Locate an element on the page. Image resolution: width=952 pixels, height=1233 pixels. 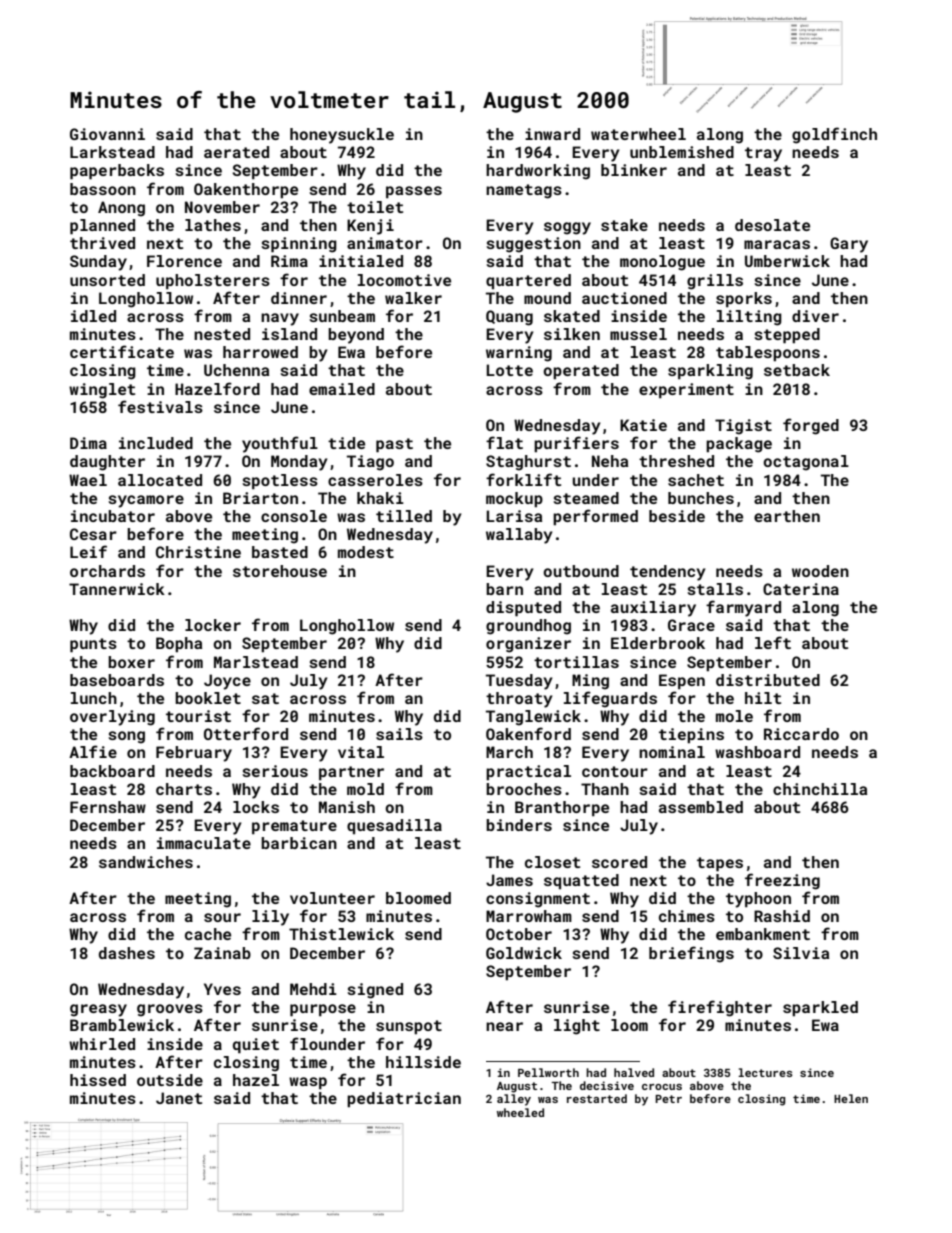
honeysuckle is located at coordinates (342, 136).
